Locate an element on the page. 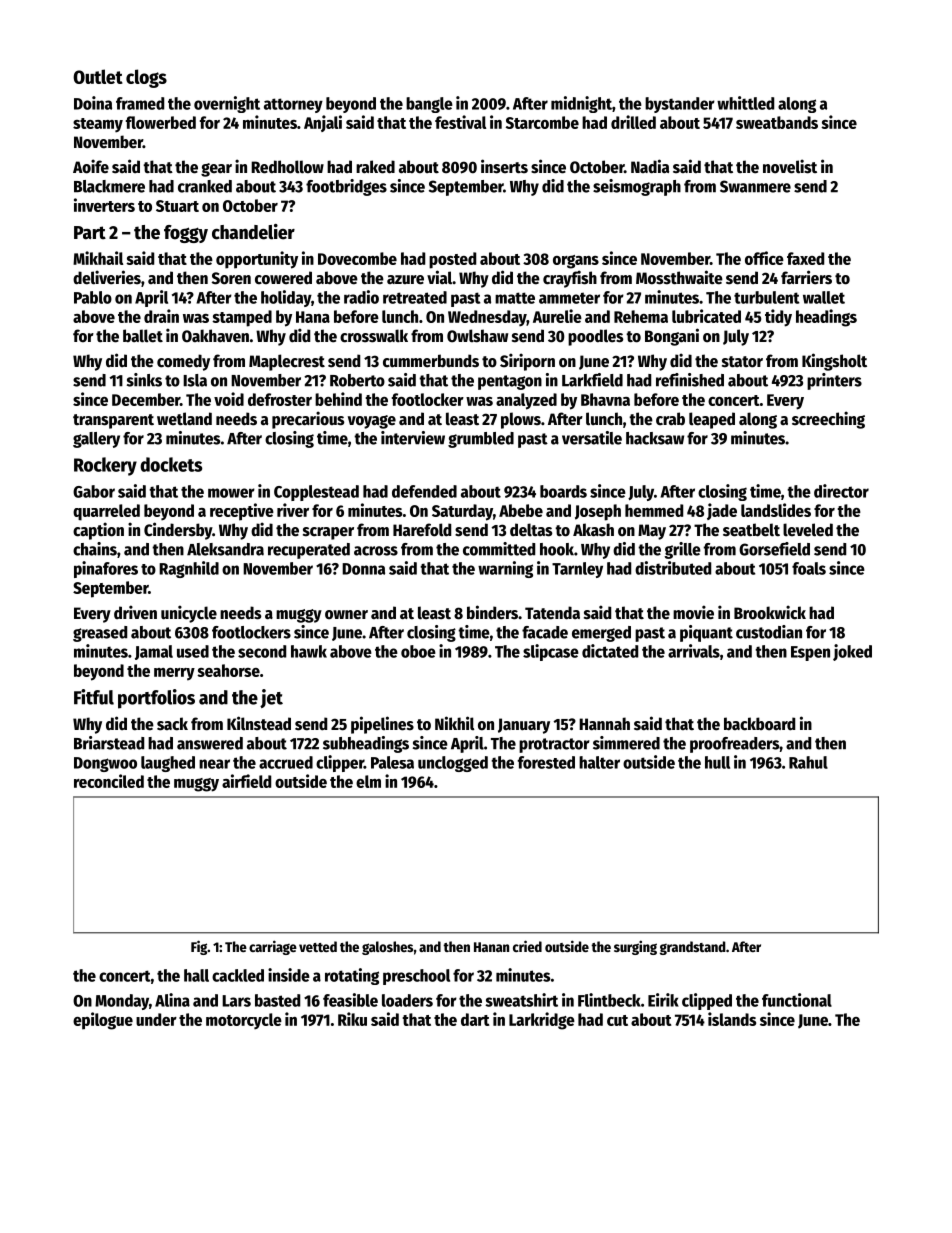 The image size is (952, 1233). Mossthwaite is located at coordinates (679, 277).
